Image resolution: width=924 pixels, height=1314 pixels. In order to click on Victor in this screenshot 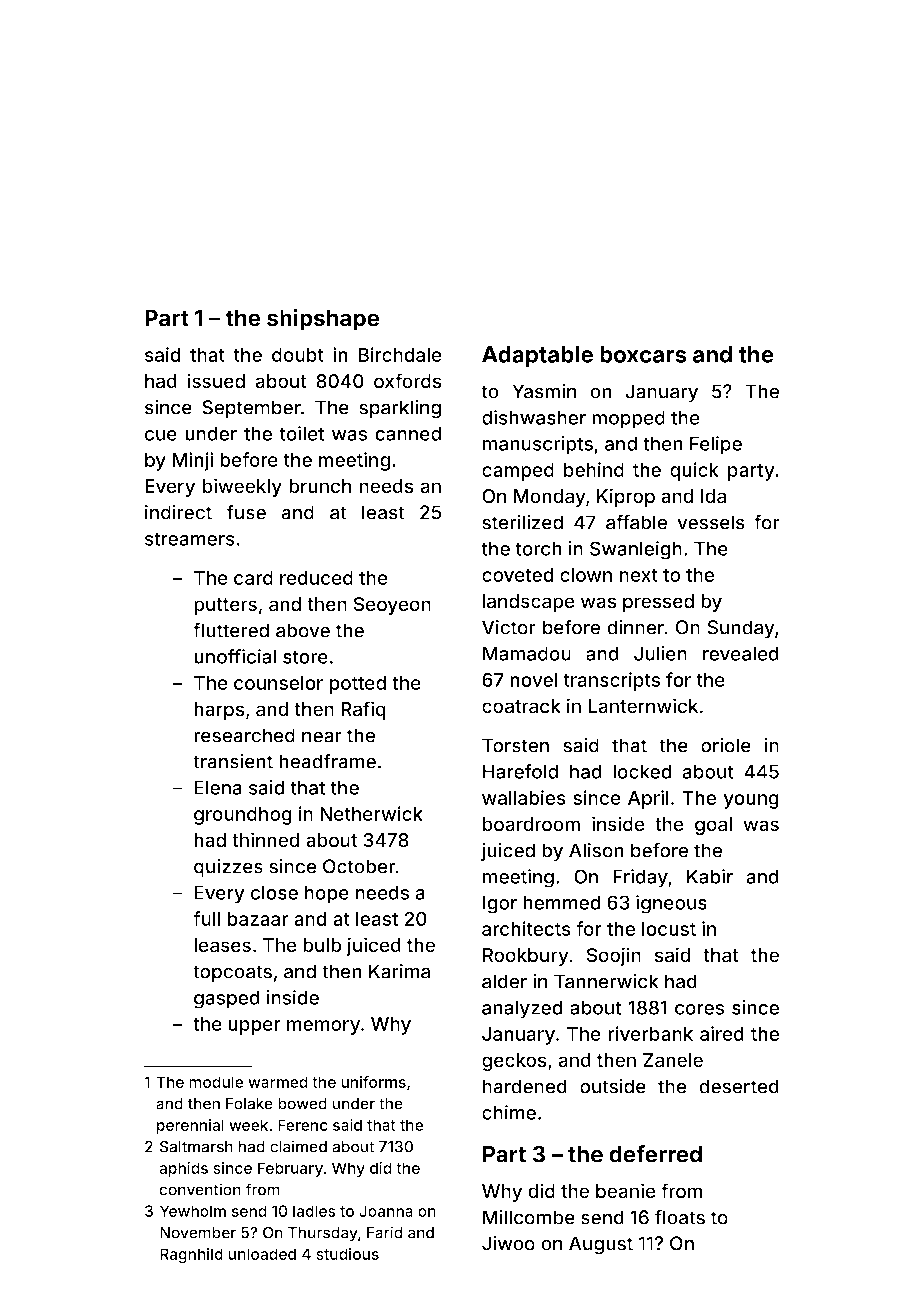, I will do `click(509, 627)`.
